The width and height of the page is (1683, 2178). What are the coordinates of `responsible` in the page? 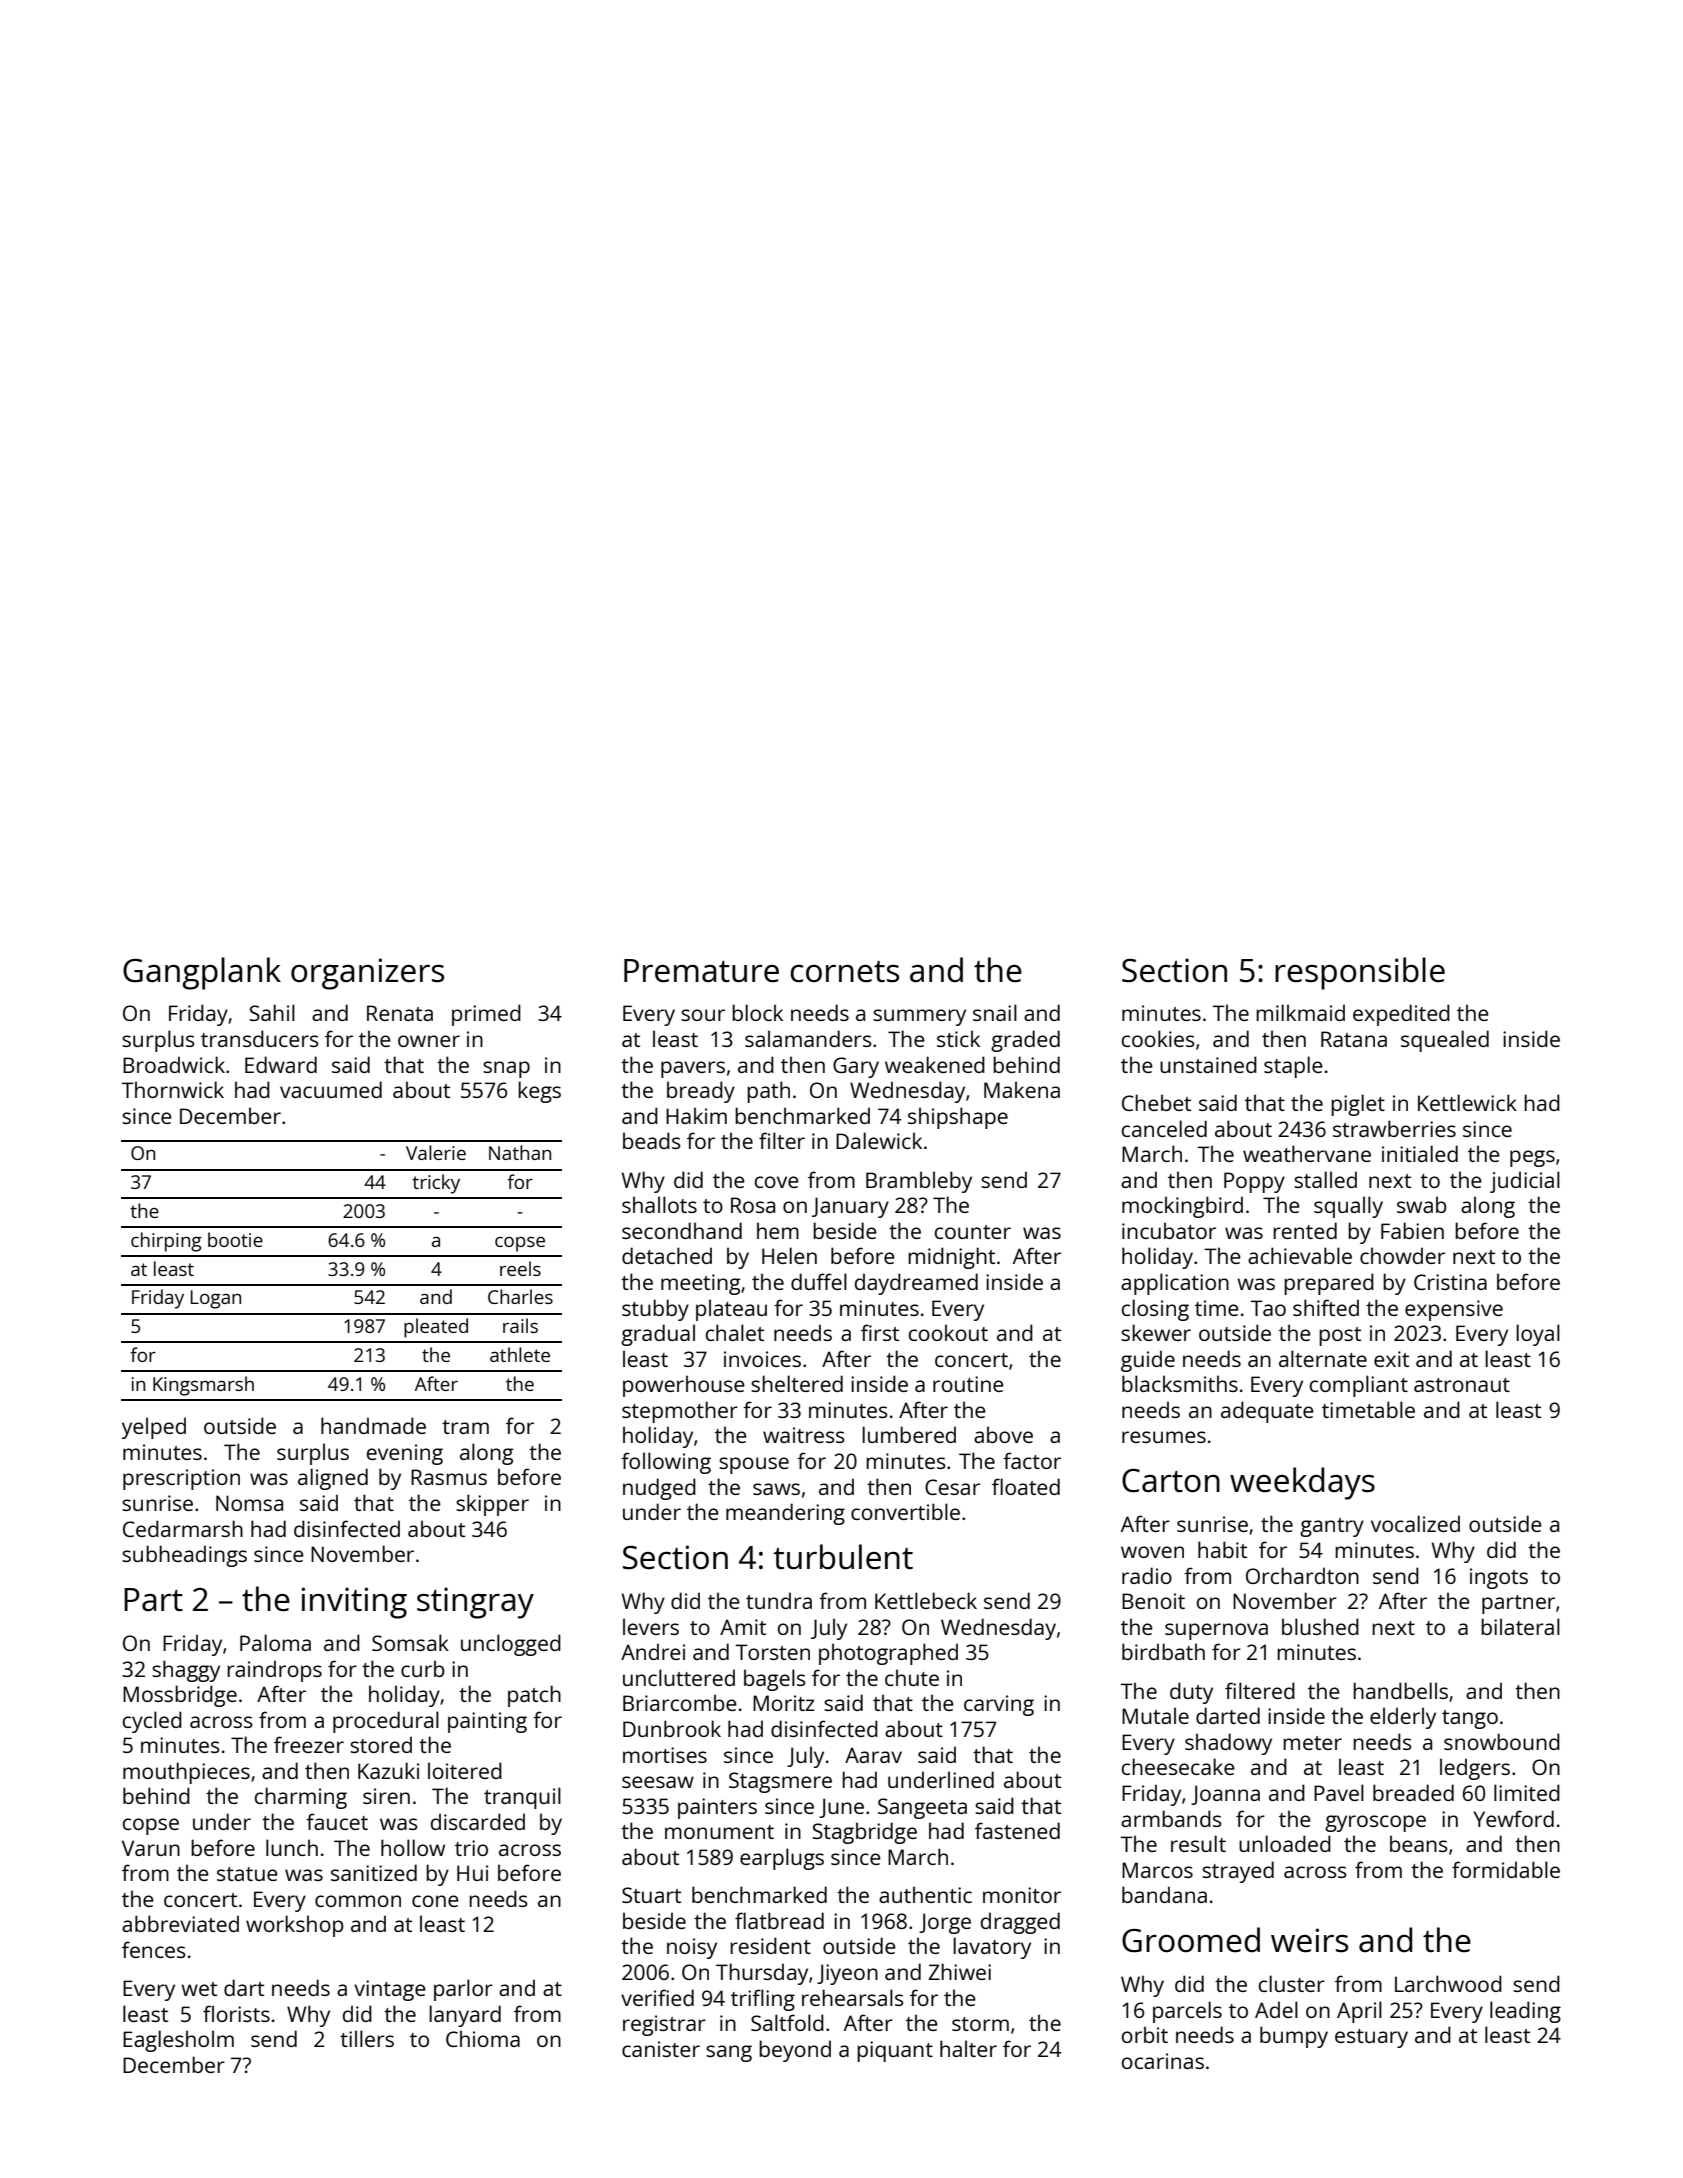 It's located at (1360, 973).
